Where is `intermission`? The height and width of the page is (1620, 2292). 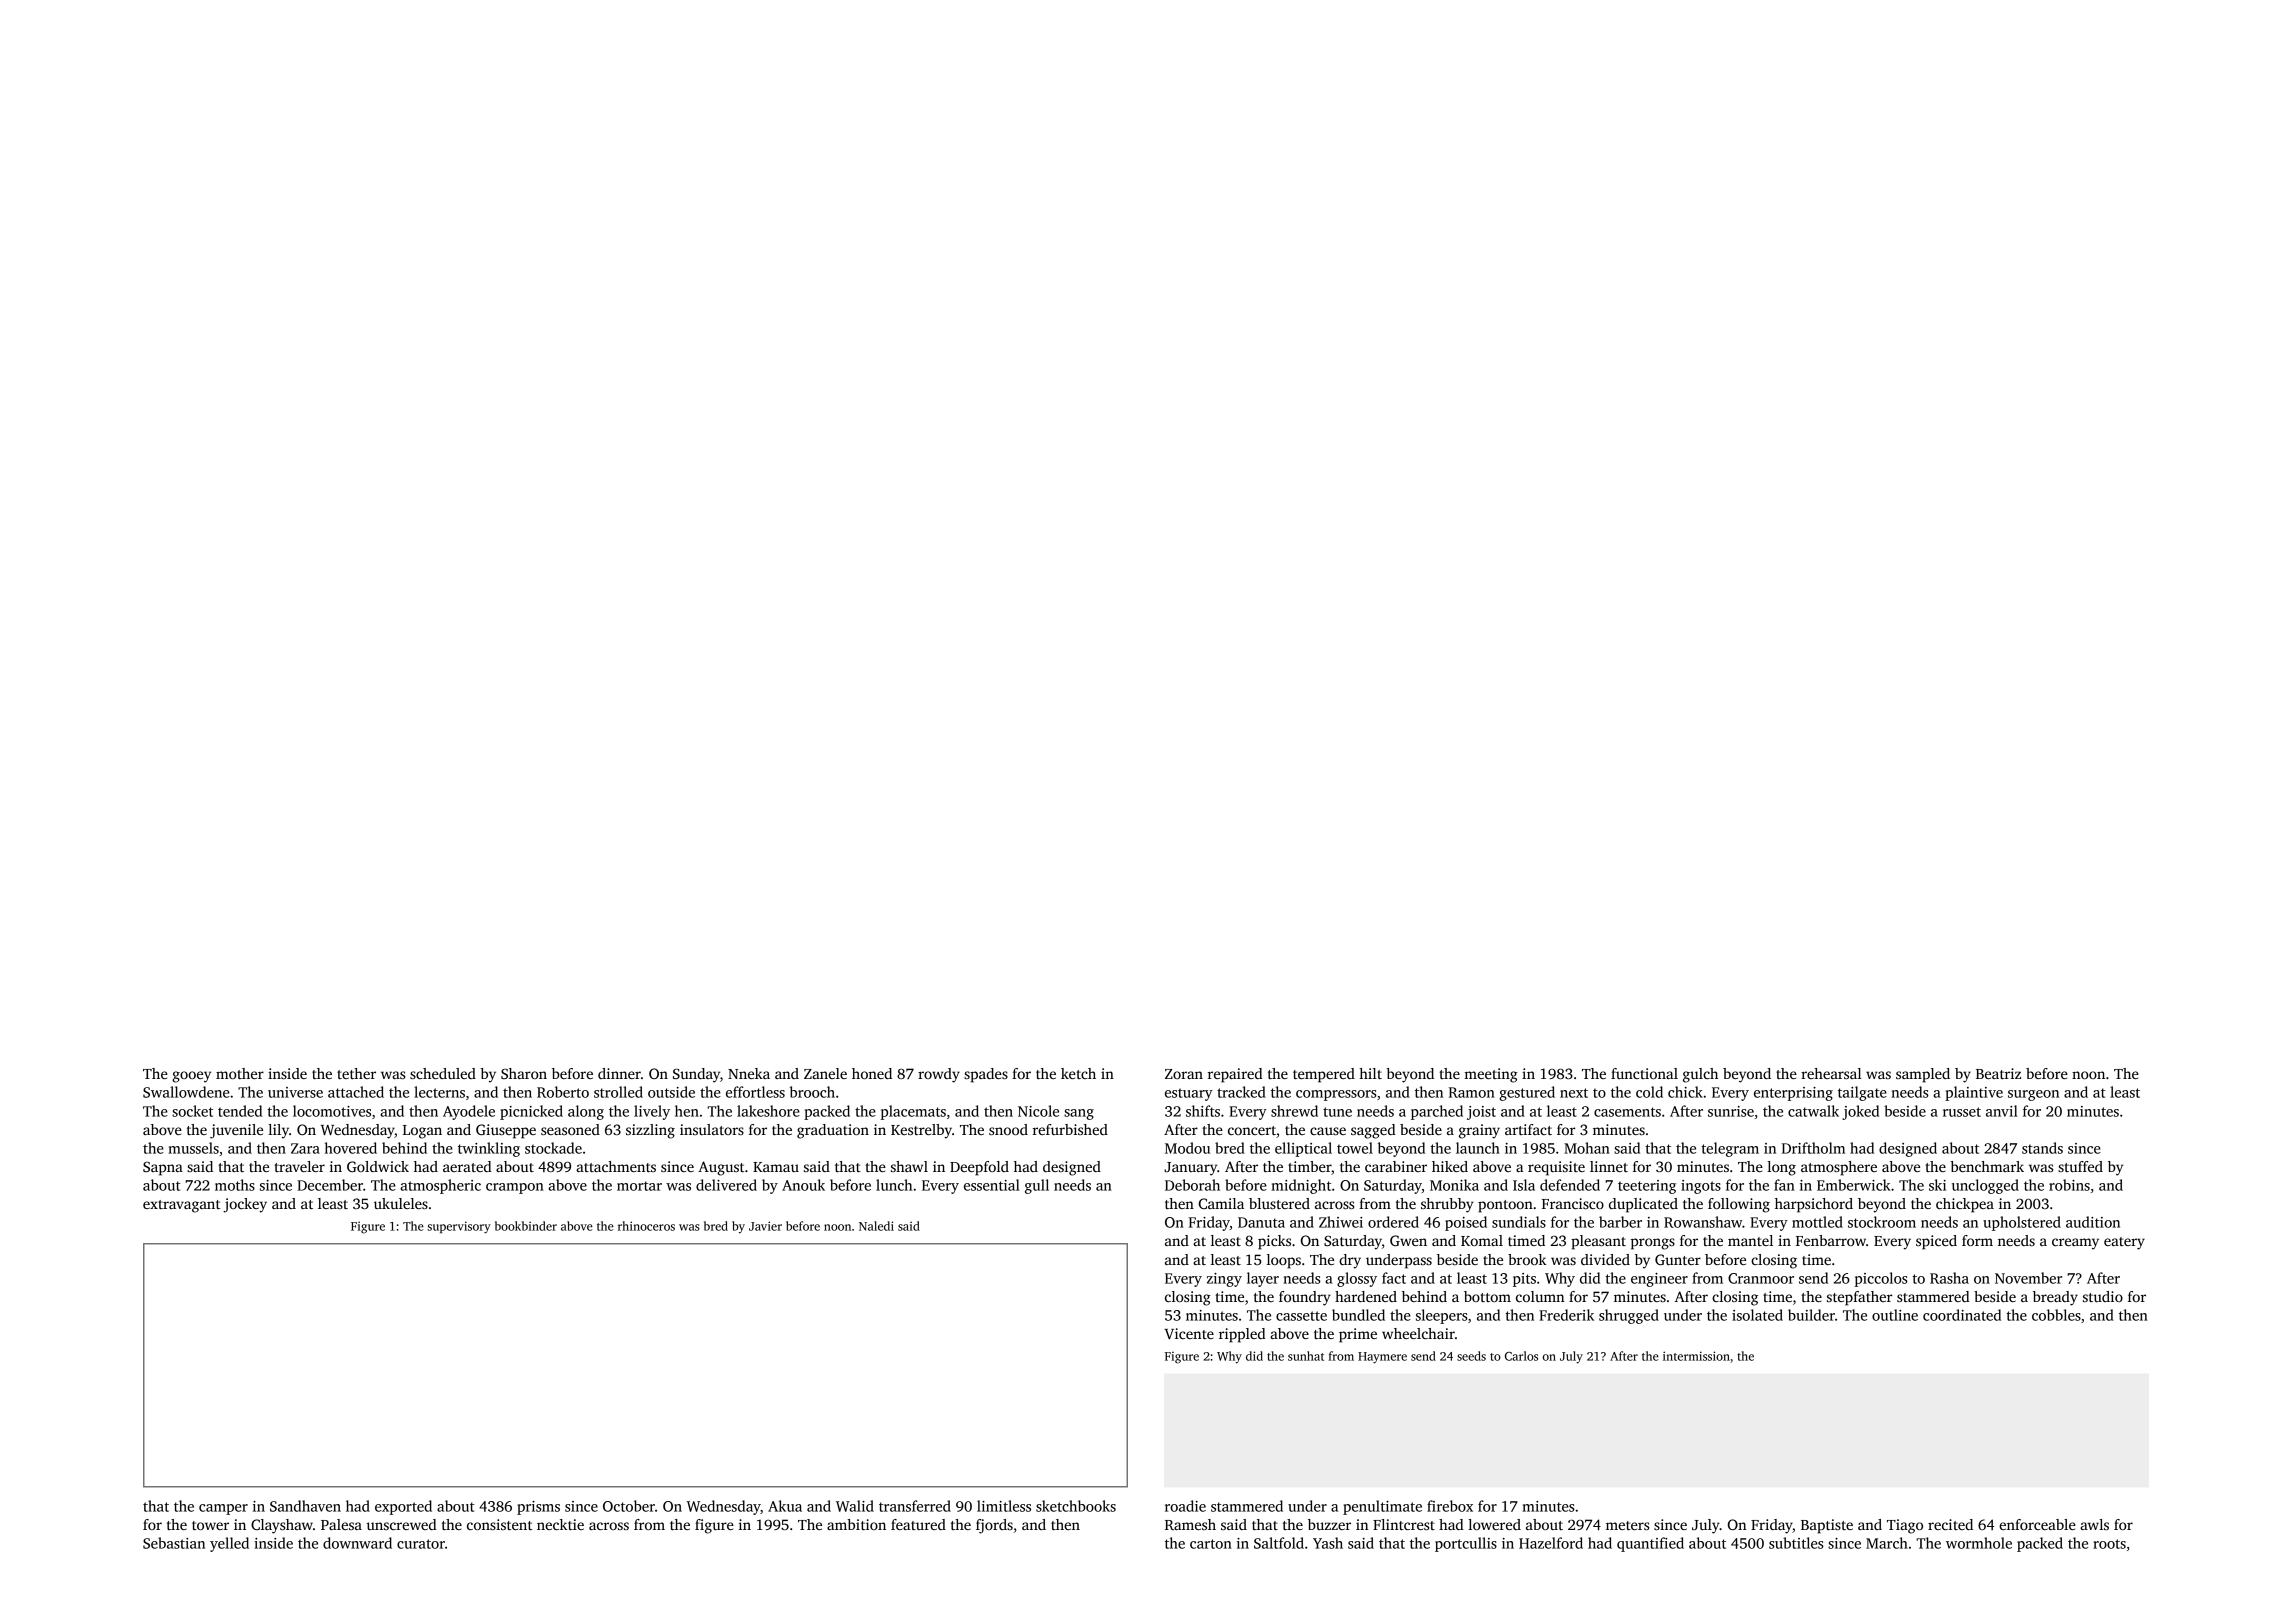 intermission is located at coordinates (1696, 1356).
